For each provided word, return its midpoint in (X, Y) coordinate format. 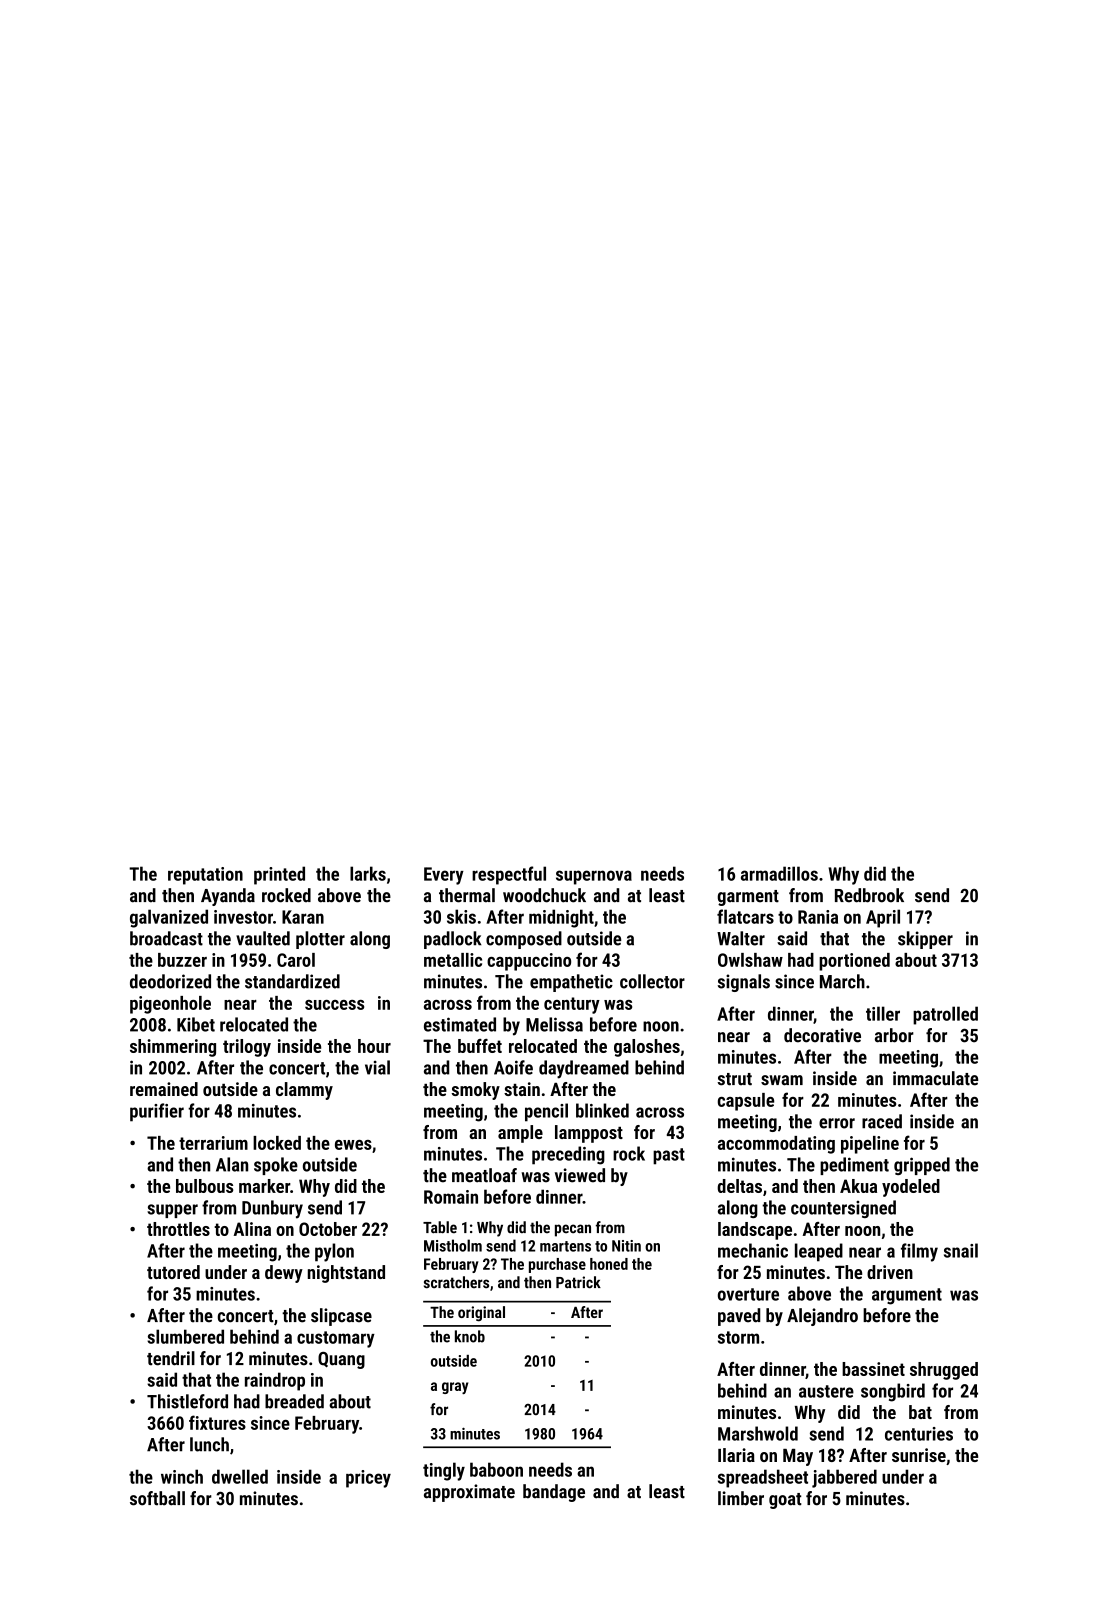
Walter (741, 938)
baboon (496, 1469)
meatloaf (484, 1175)
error (837, 1123)
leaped (819, 1252)
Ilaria (736, 1455)
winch (182, 1476)
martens (565, 1246)
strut (734, 1079)
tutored (173, 1272)
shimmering (173, 1048)
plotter (320, 940)
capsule (746, 1102)
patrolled (945, 1015)
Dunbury (272, 1209)
